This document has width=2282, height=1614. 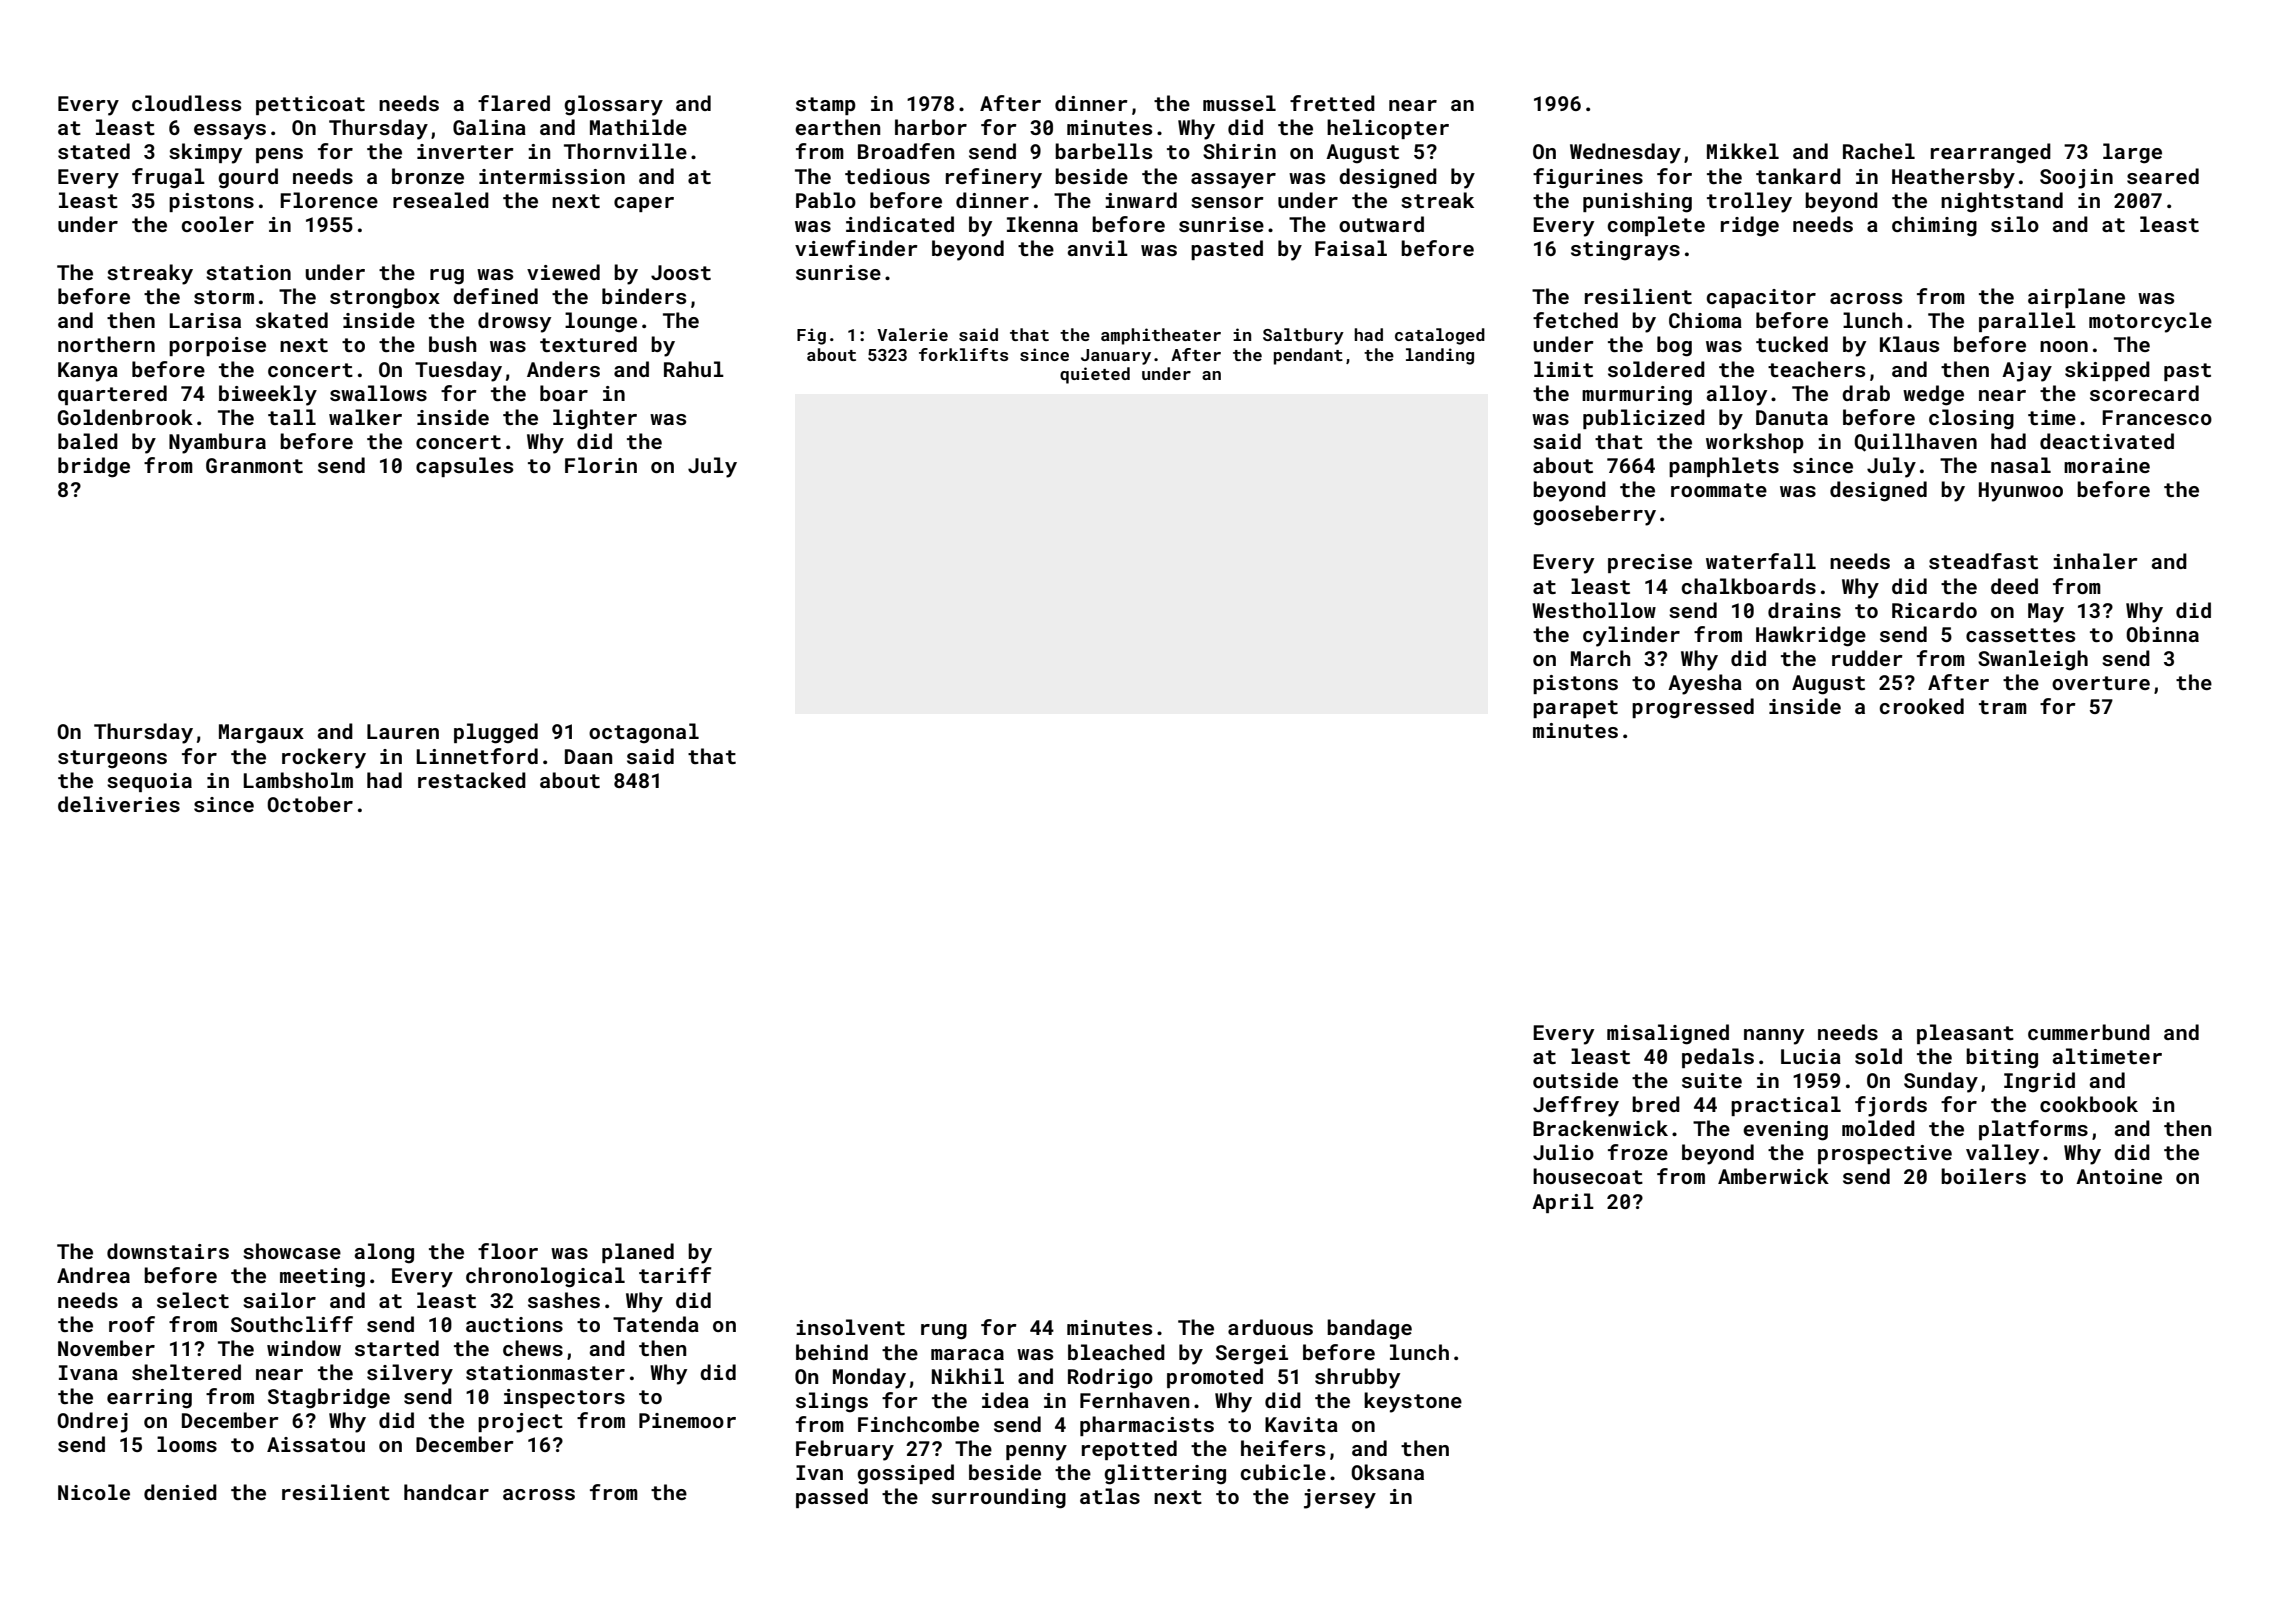 I want to click on stamp, so click(x=826, y=106).
